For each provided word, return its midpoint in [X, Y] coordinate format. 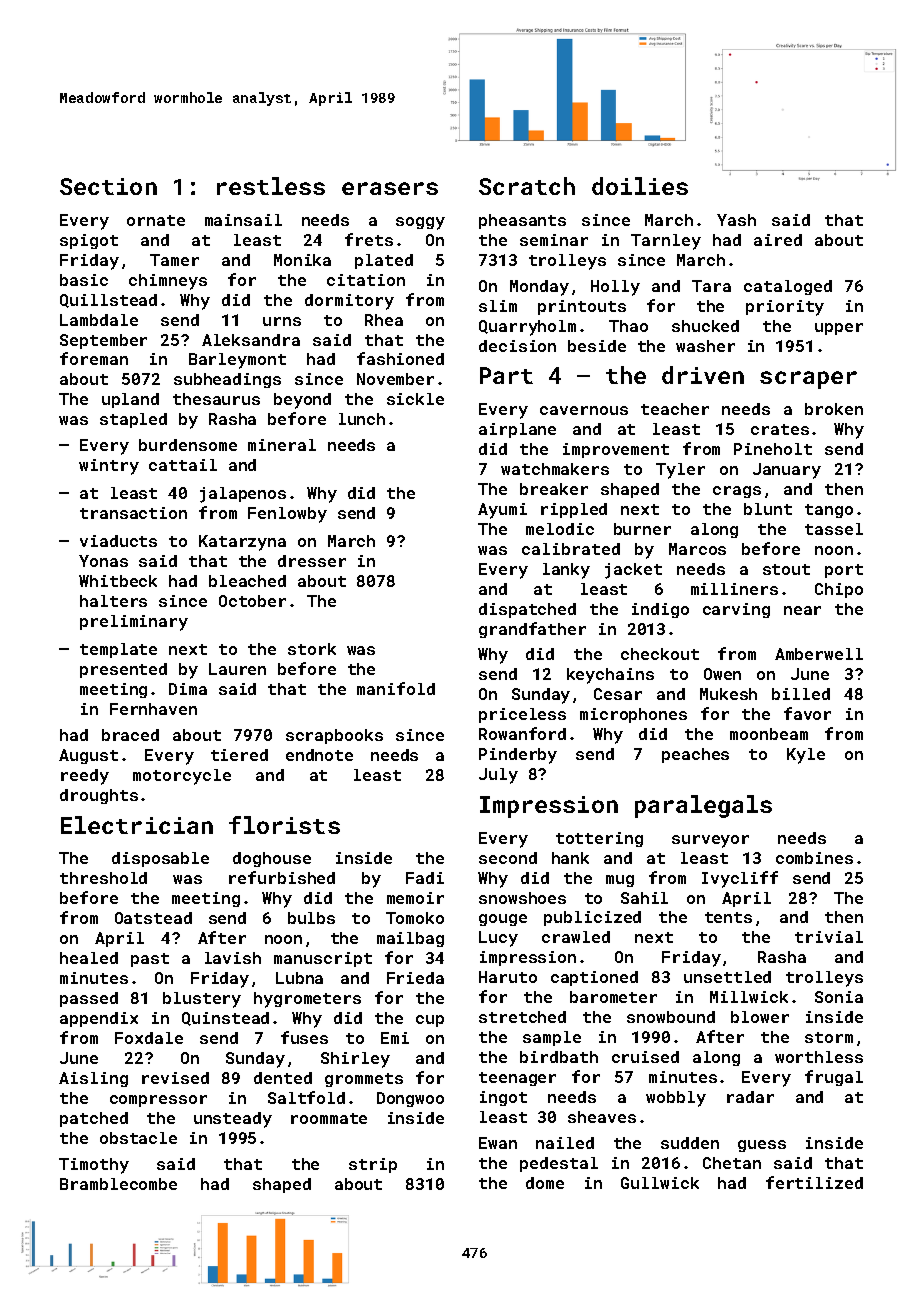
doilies [640, 186]
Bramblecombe [118, 1184]
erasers [390, 188]
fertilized [814, 1182]
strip [373, 1165]
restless [271, 186]
